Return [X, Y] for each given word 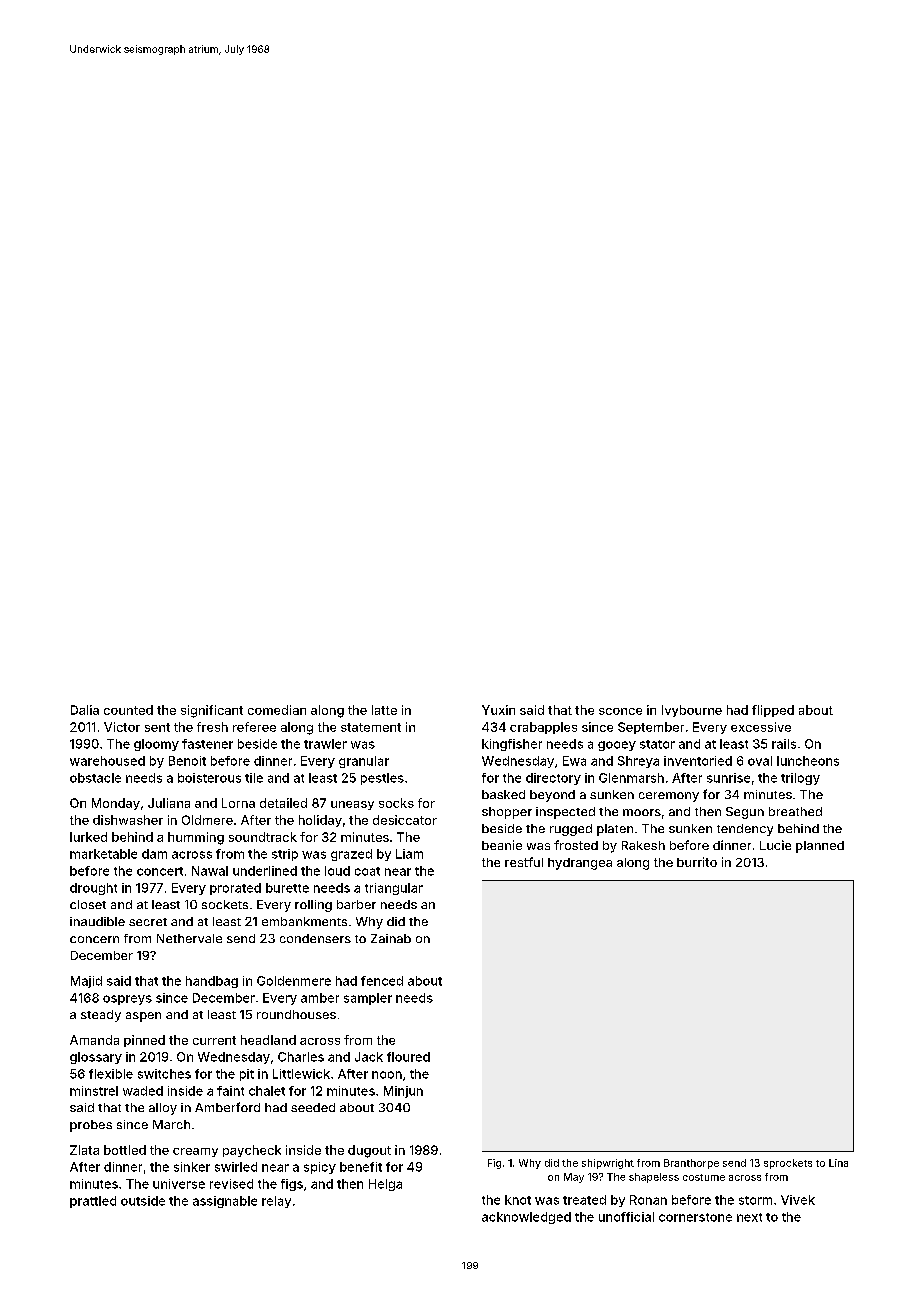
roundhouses [296, 1014]
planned [820, 847]
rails [784, 744]
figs [292, 1185]
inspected [565, 813]
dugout [369, 1151]
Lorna [238, 803]
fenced [382, 981]
